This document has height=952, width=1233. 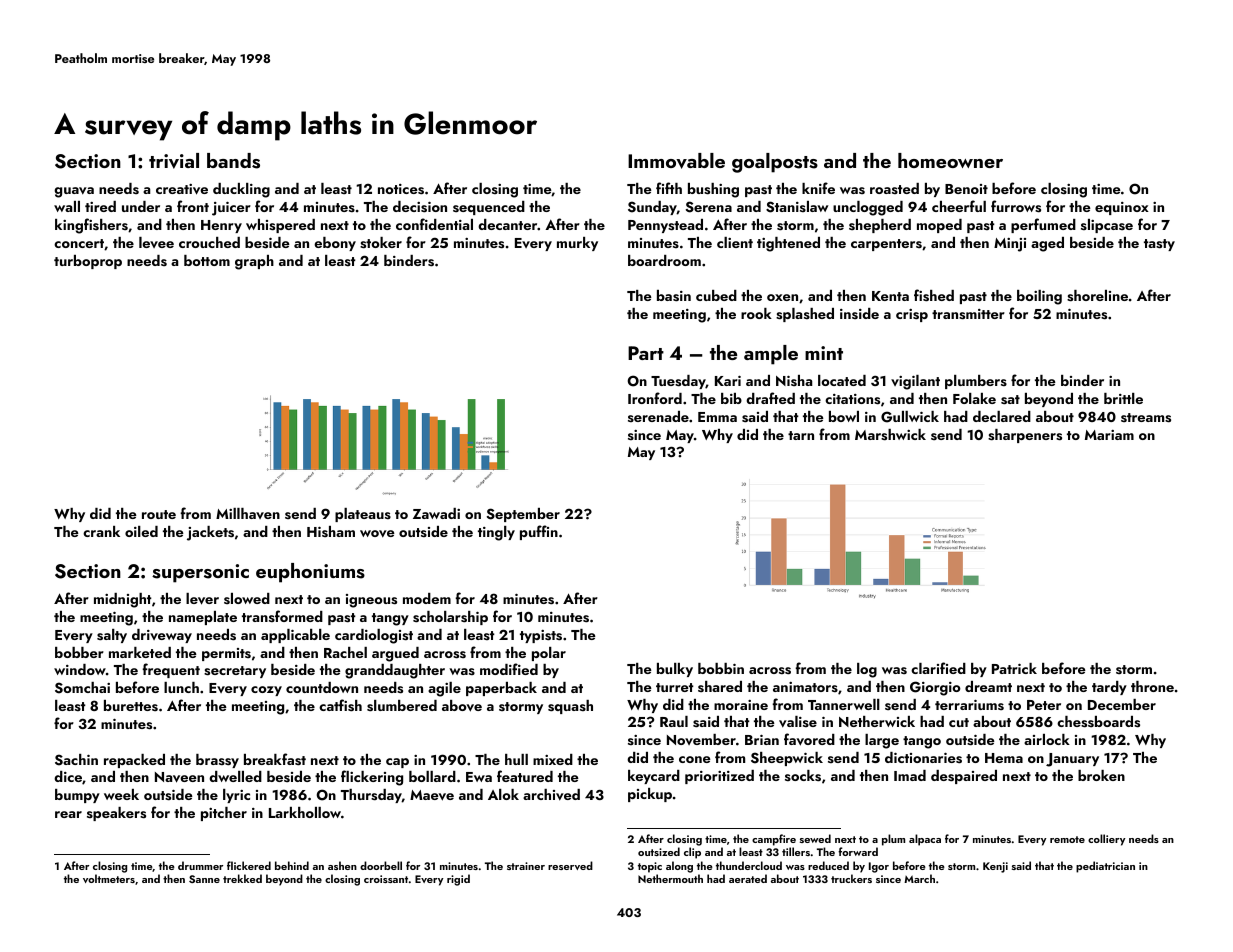 What do you see at coordinates (248, 513) in the document?
I see `Millhaven` at bounding box center [248, 513].
